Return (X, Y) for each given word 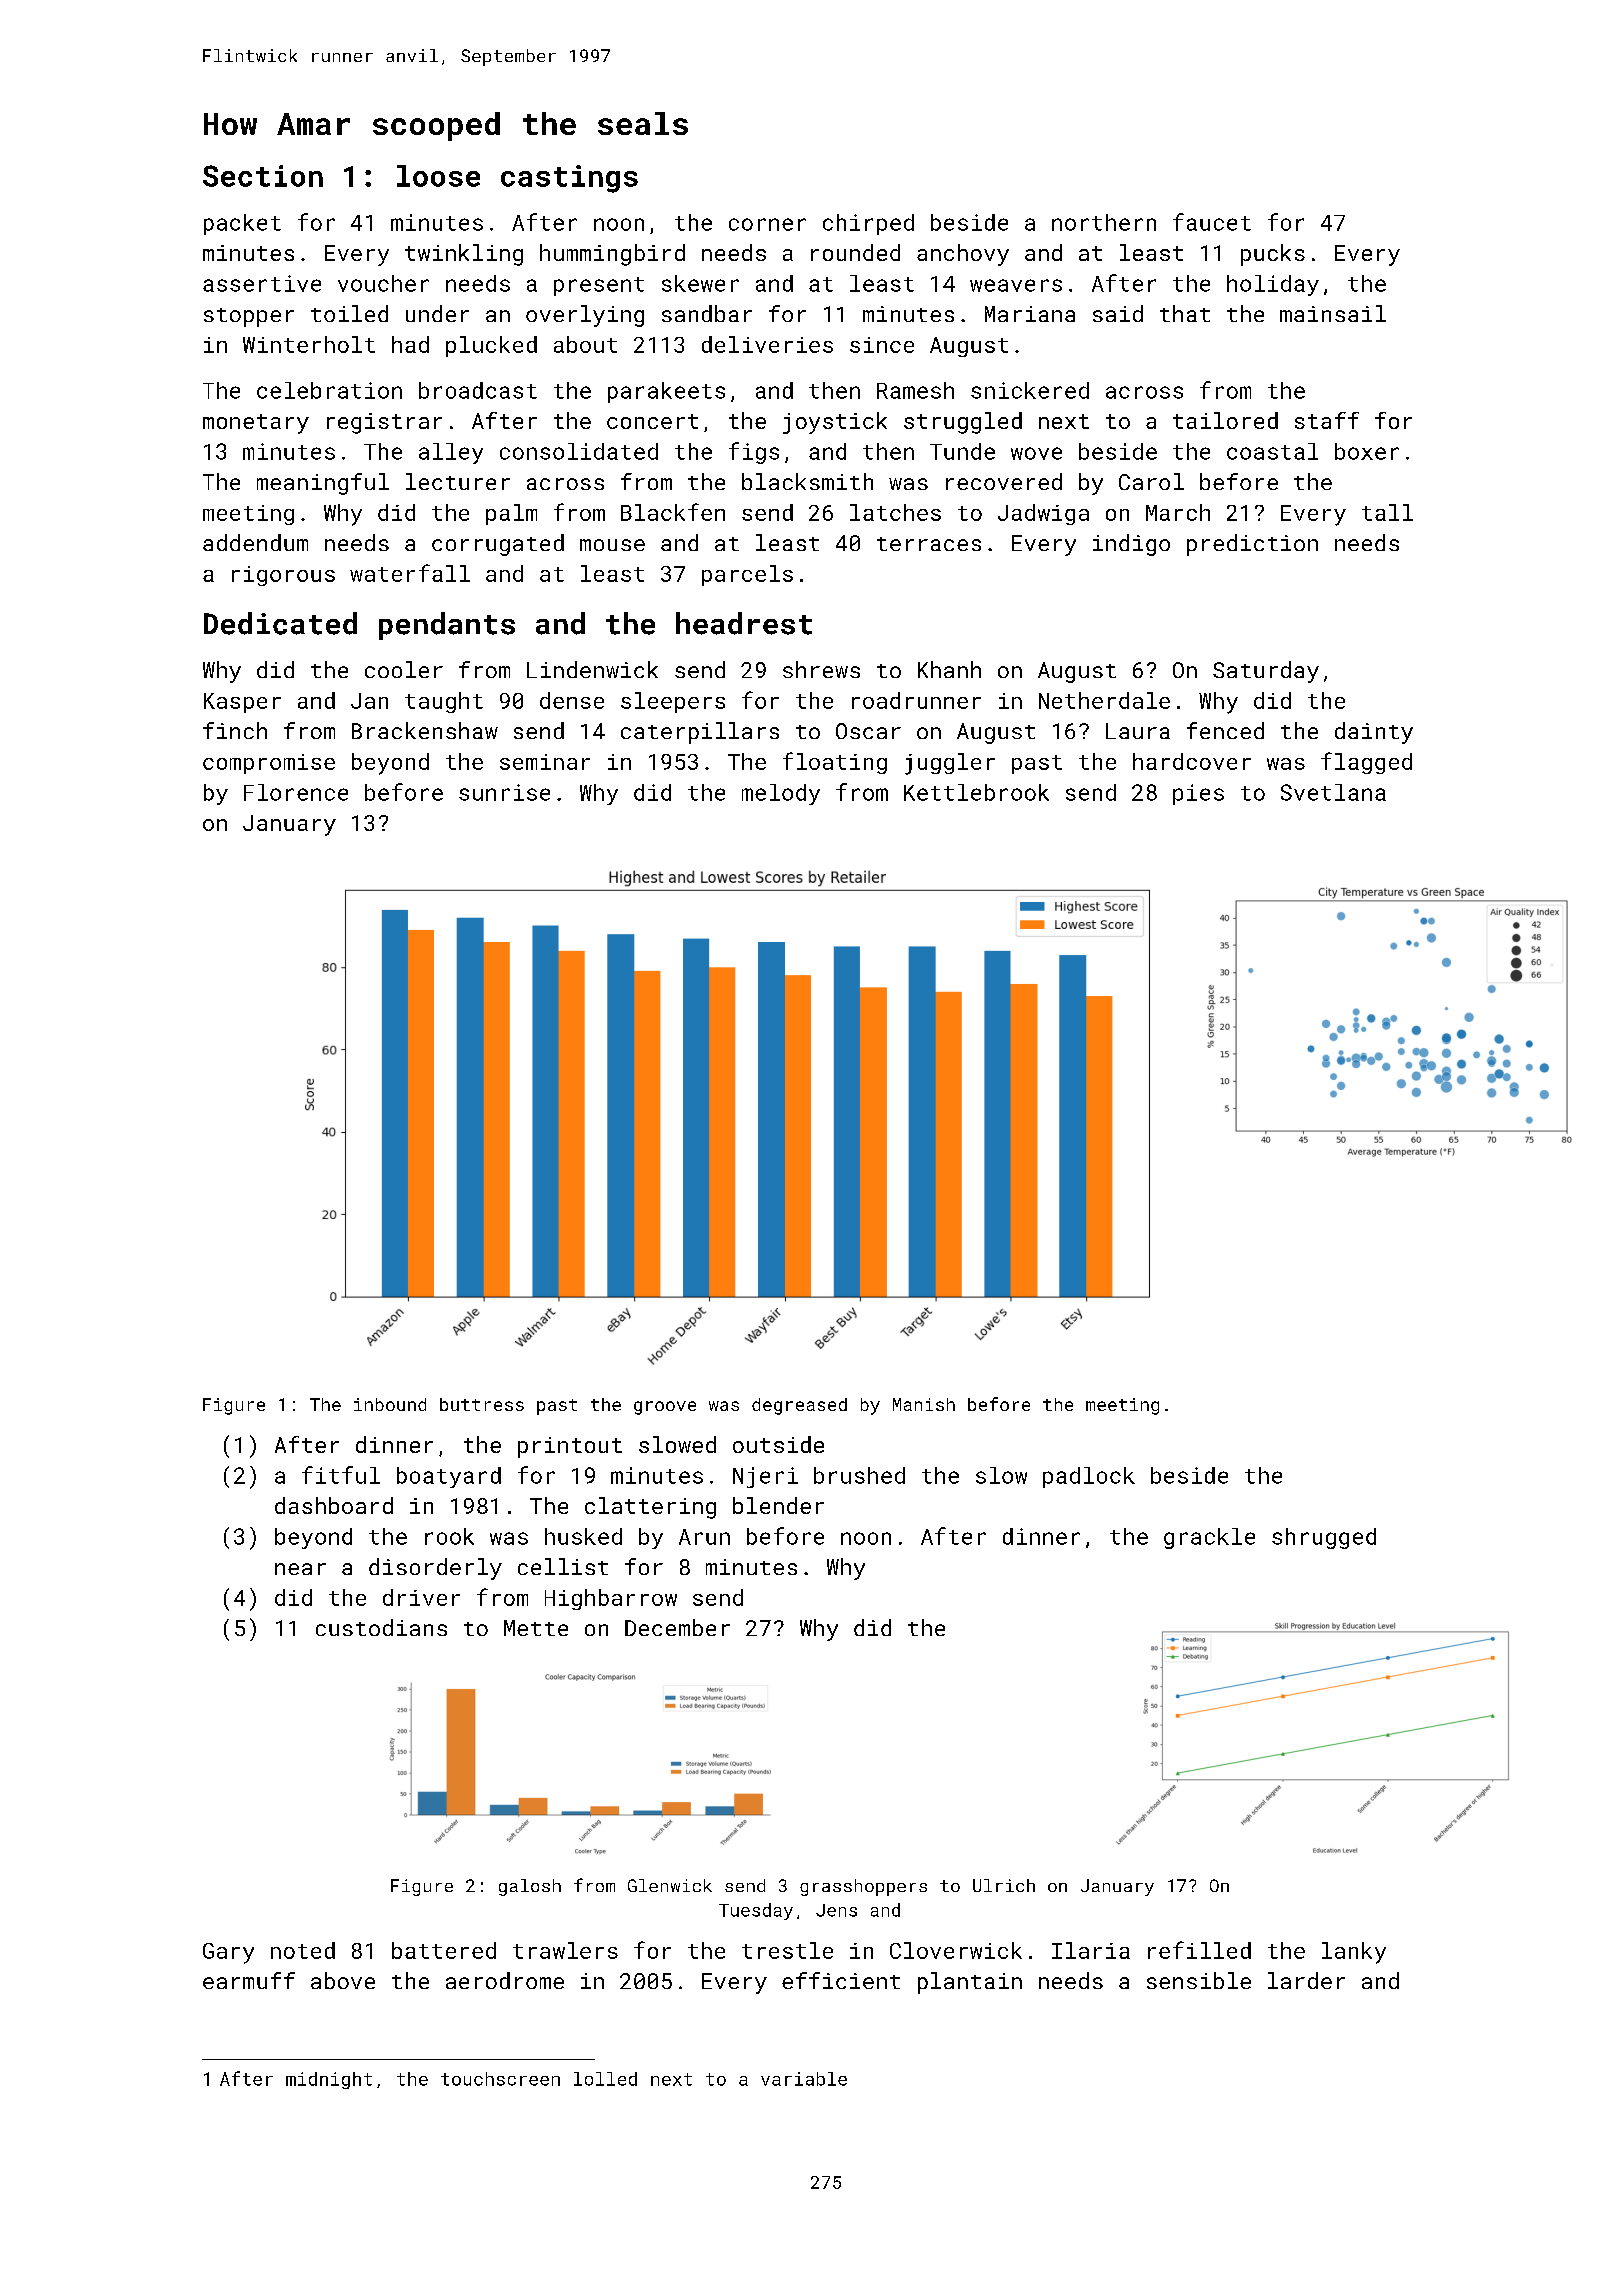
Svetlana (1333, 792)
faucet (1212, 222)
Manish (924, 1404)
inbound (390, 1404)
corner (767, 224)
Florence (296, 792)
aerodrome (505, 1980)
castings (569, 179)
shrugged (1324, 1538)
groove (665, 1408)
